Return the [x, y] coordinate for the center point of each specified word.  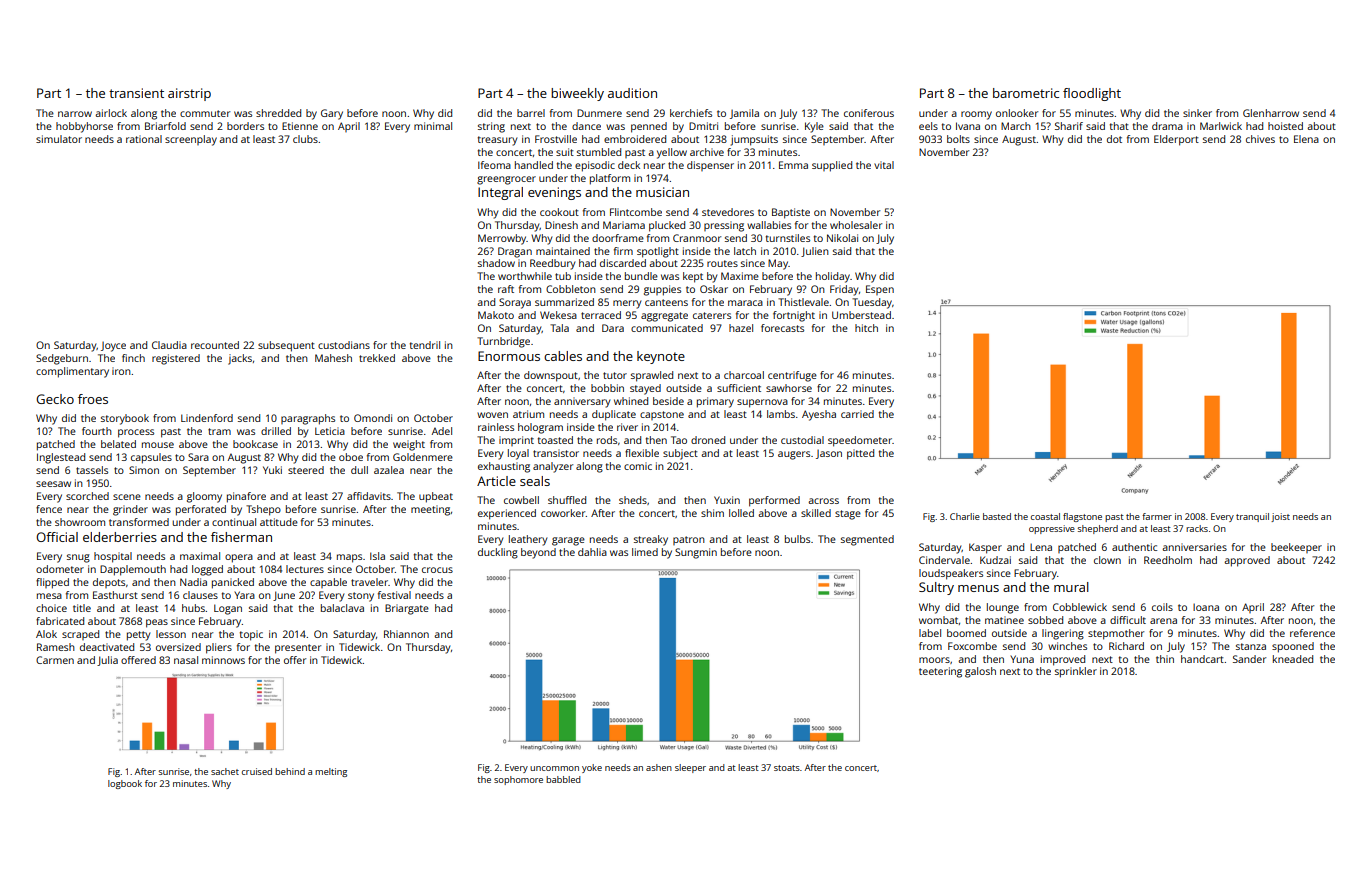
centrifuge [792, 376]
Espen [880, 290]
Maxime [740, 276]
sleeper [690, 768]
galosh [980, 672]
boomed [966, 633]
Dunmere [599, 113]
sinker [1197, 113]
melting [331, 772]
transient [136, 93]
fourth [97, 431]
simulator [59, 139]
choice [51, 608]
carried [857, 414]
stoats [787, 768]
